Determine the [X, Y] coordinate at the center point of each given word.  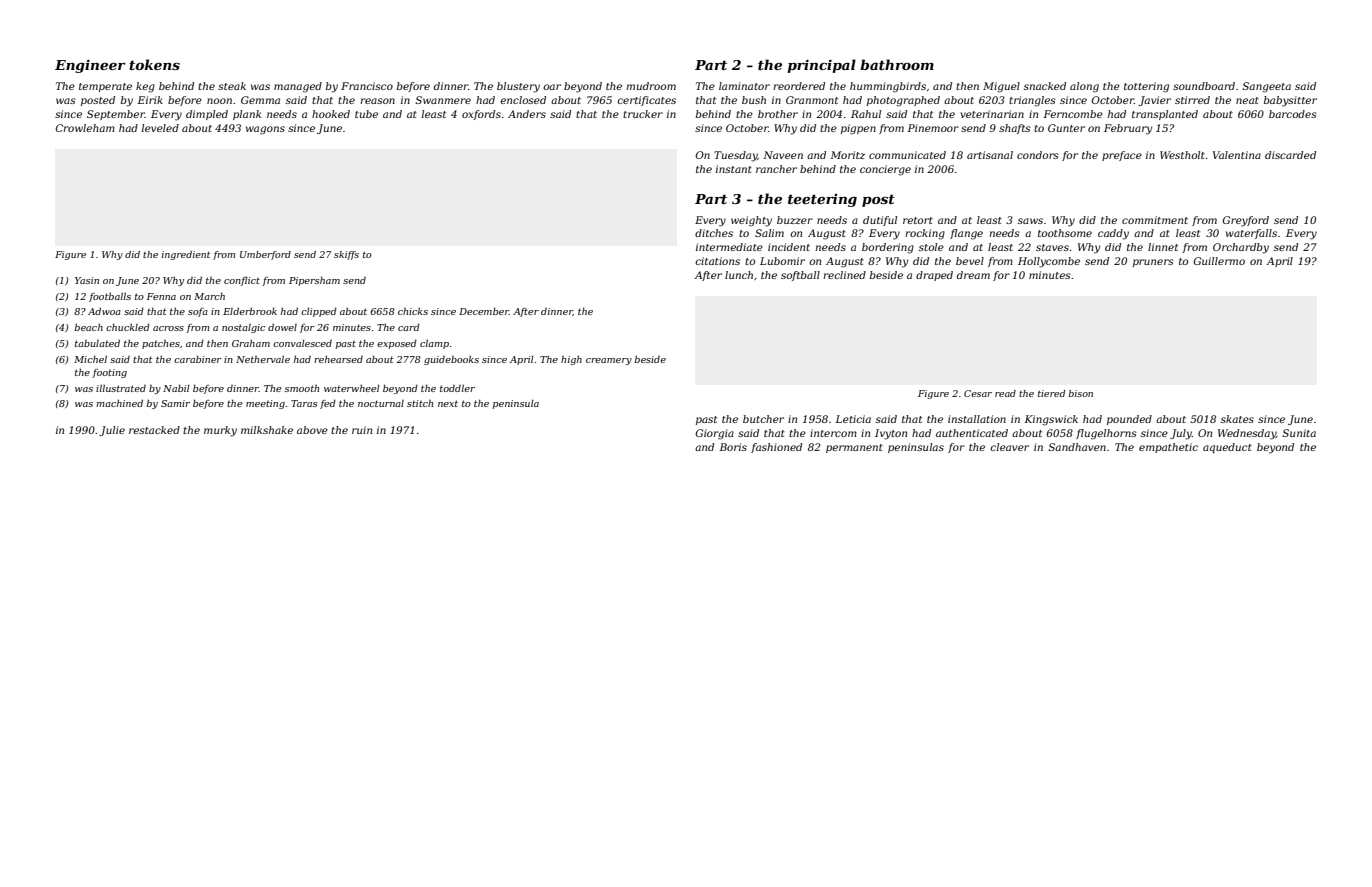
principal [821, 66]
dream [973, 275]
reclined [844, 275]
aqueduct [1227, 448]
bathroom [897, 64]
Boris [733, 447]
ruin [362, 430]
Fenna [161, 296]
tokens [154, 64]
